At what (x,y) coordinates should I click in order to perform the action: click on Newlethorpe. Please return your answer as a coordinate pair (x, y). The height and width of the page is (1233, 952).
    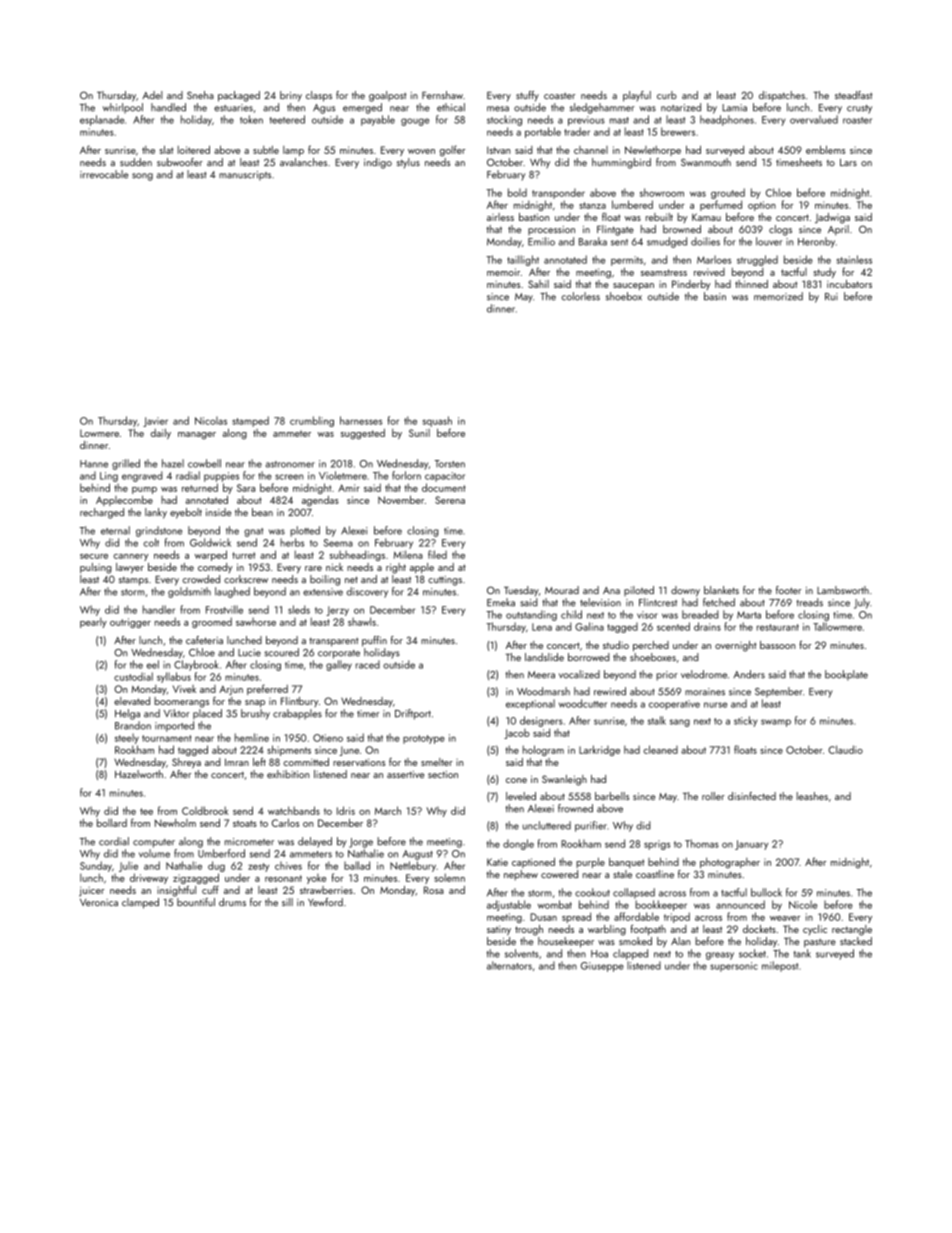
    Looking at the image, I should click on (653, 151).
